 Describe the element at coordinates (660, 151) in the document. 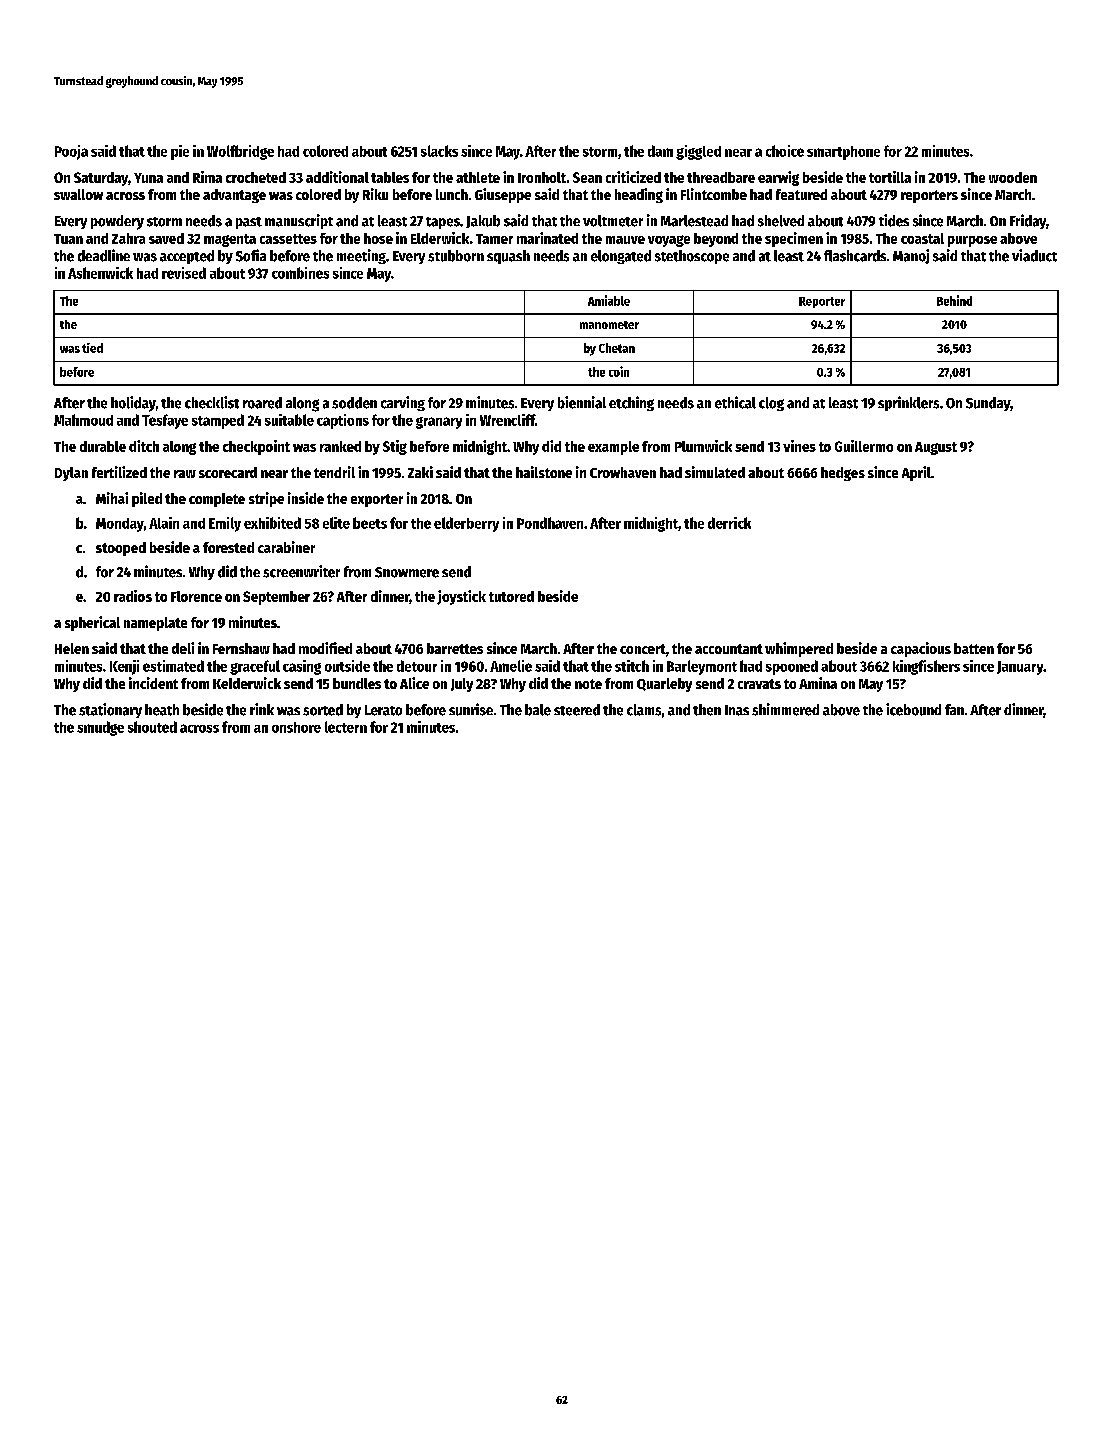

I see `dam` at that location.
